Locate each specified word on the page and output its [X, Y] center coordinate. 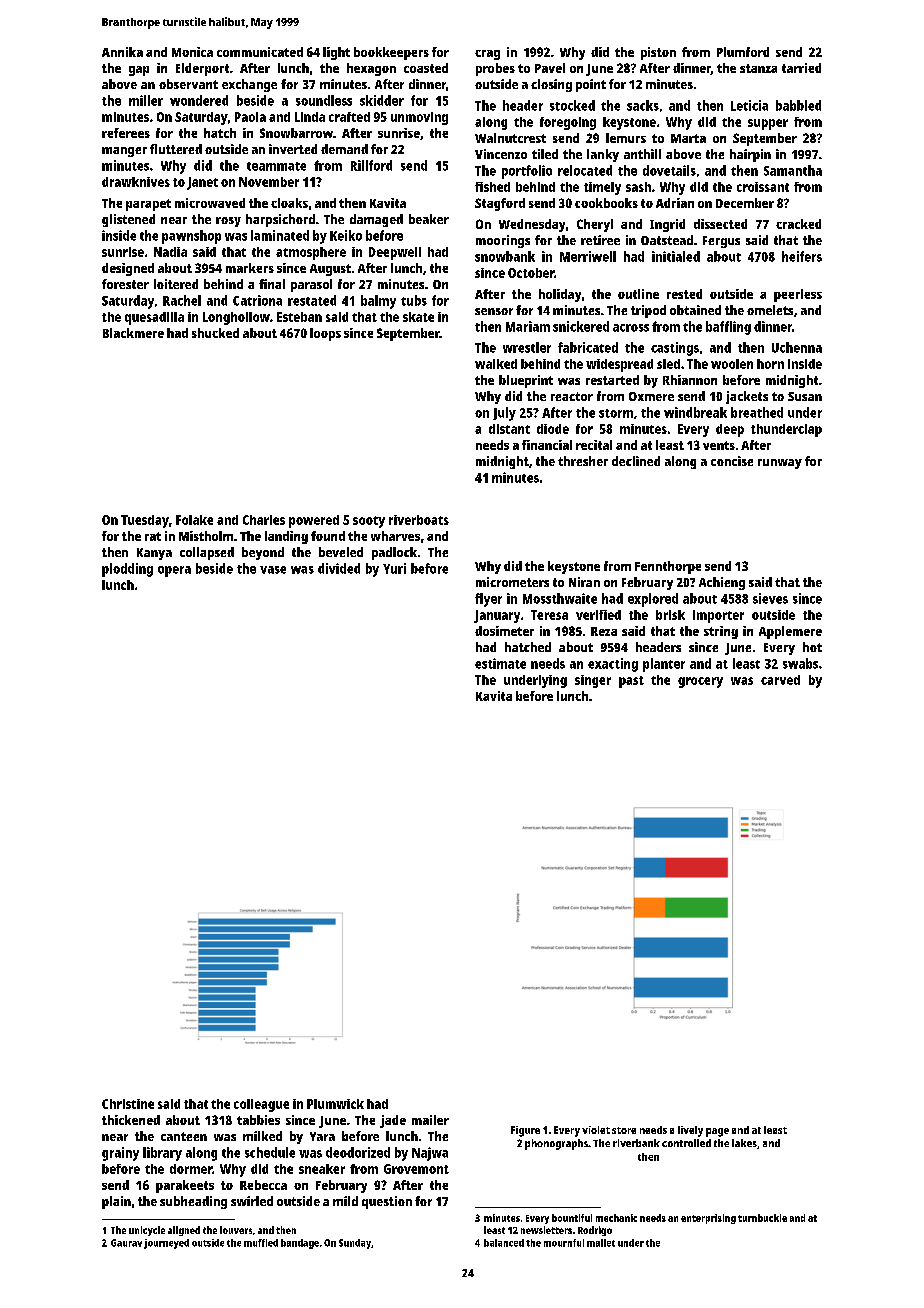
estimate [500, 663]
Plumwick [335, 1104]
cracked [798, 224]
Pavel [550, 68]
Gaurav [126, 1243]
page [717, 1132]
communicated [260, 52]
